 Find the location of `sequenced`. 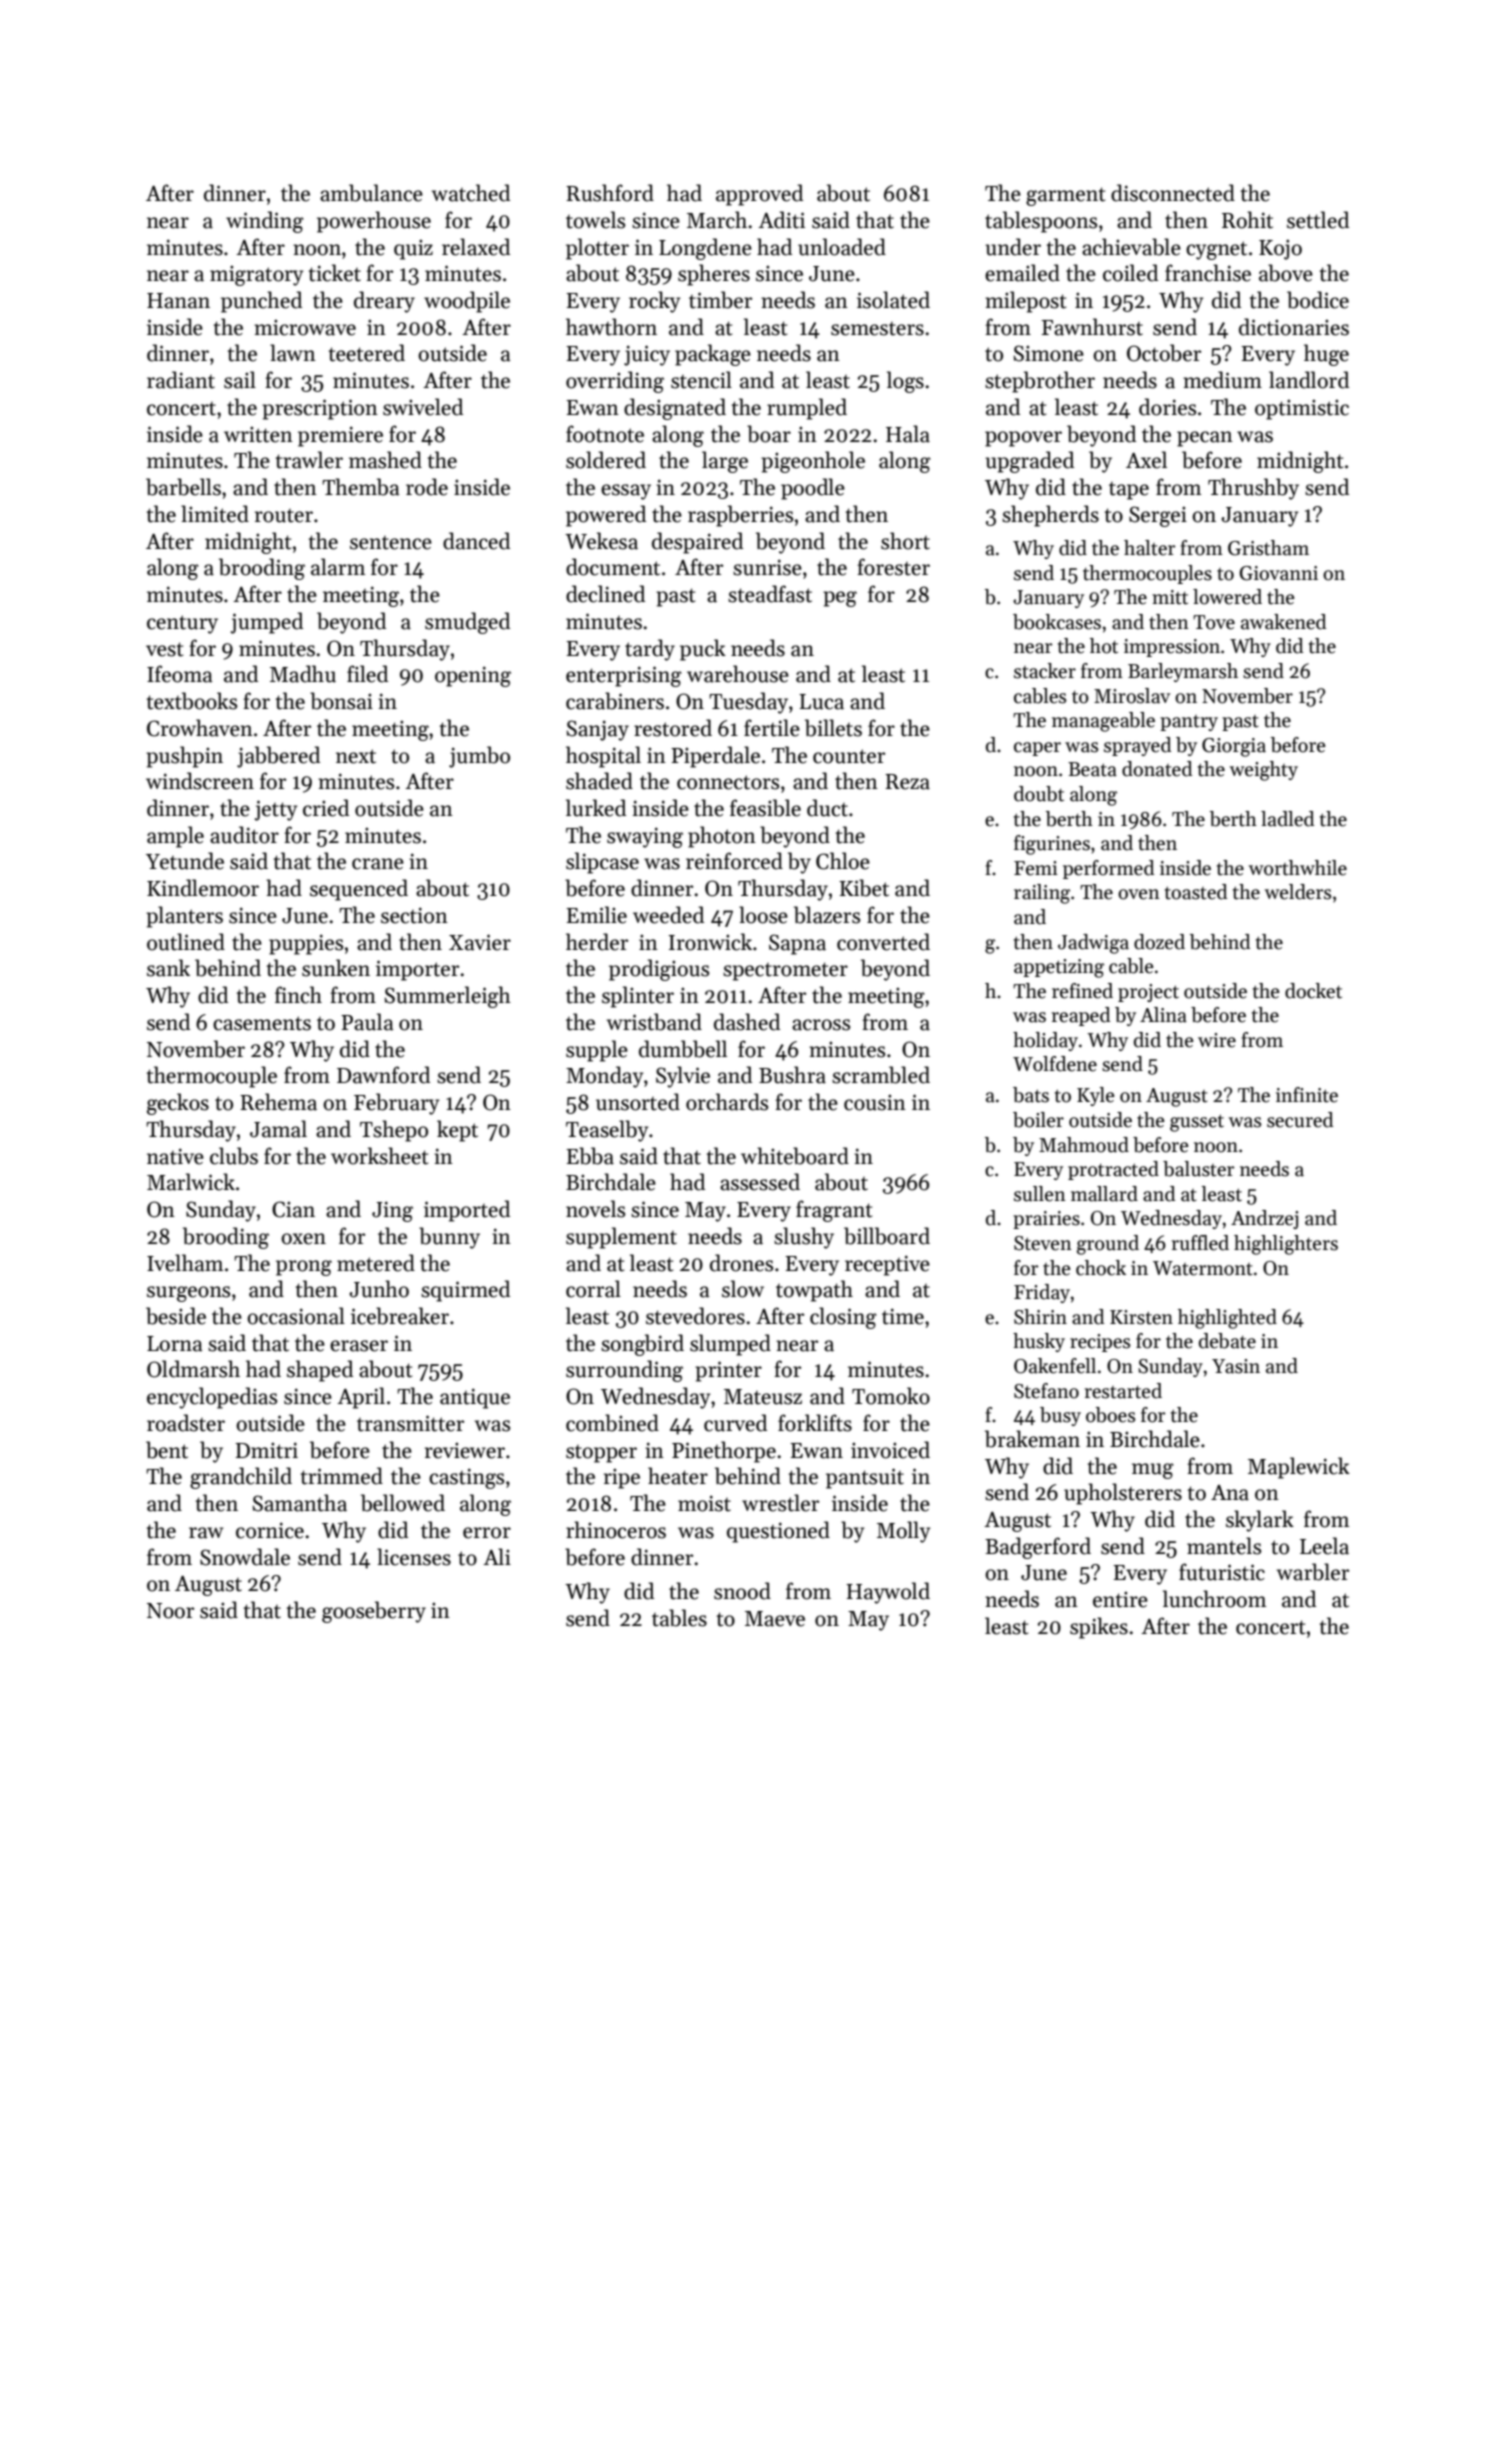

sequenced is located at coordinates (359, 890).
